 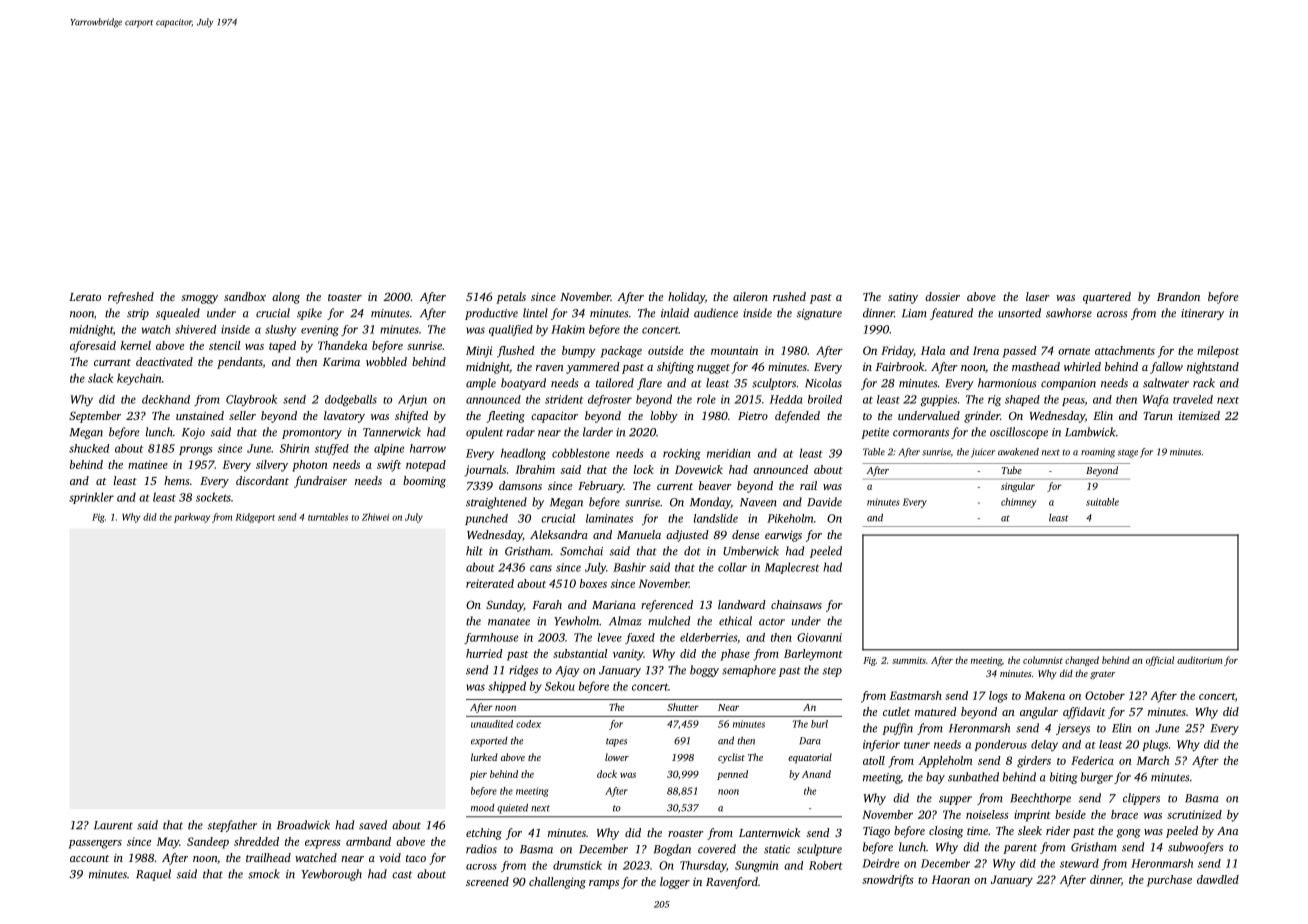 What do you see at coordinates (91, 498) in the document?
I see `sprinkler` at bounding box center [91, 498].
